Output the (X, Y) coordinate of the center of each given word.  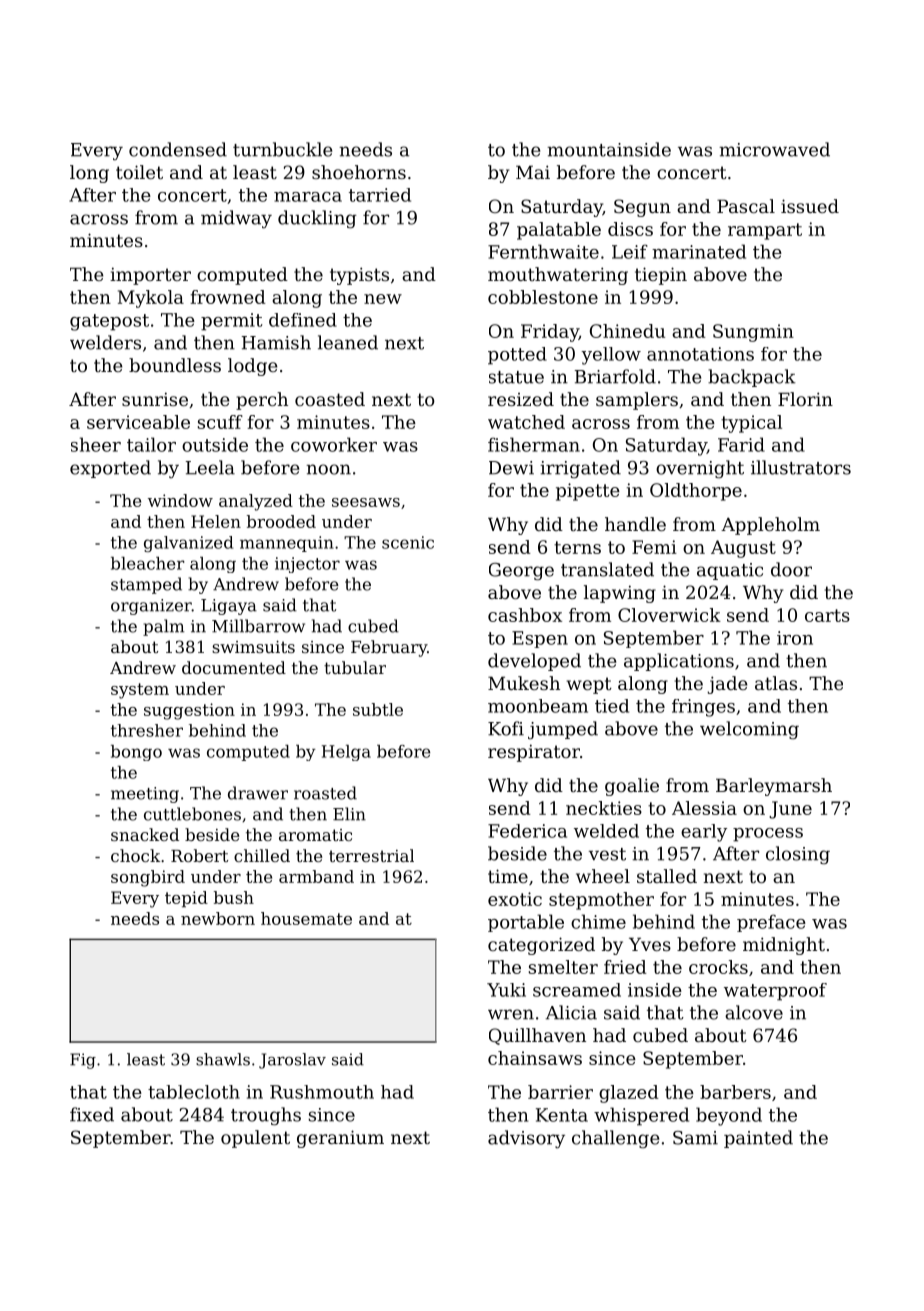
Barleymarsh (774, 787)
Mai (533, 172)
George (521, 572)
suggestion (189, 711)
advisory (526, 1139)
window (180, 500)
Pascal (746, 206)
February (389, 648)
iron (795, 638)
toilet (139, 172)
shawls (223, 1059)
